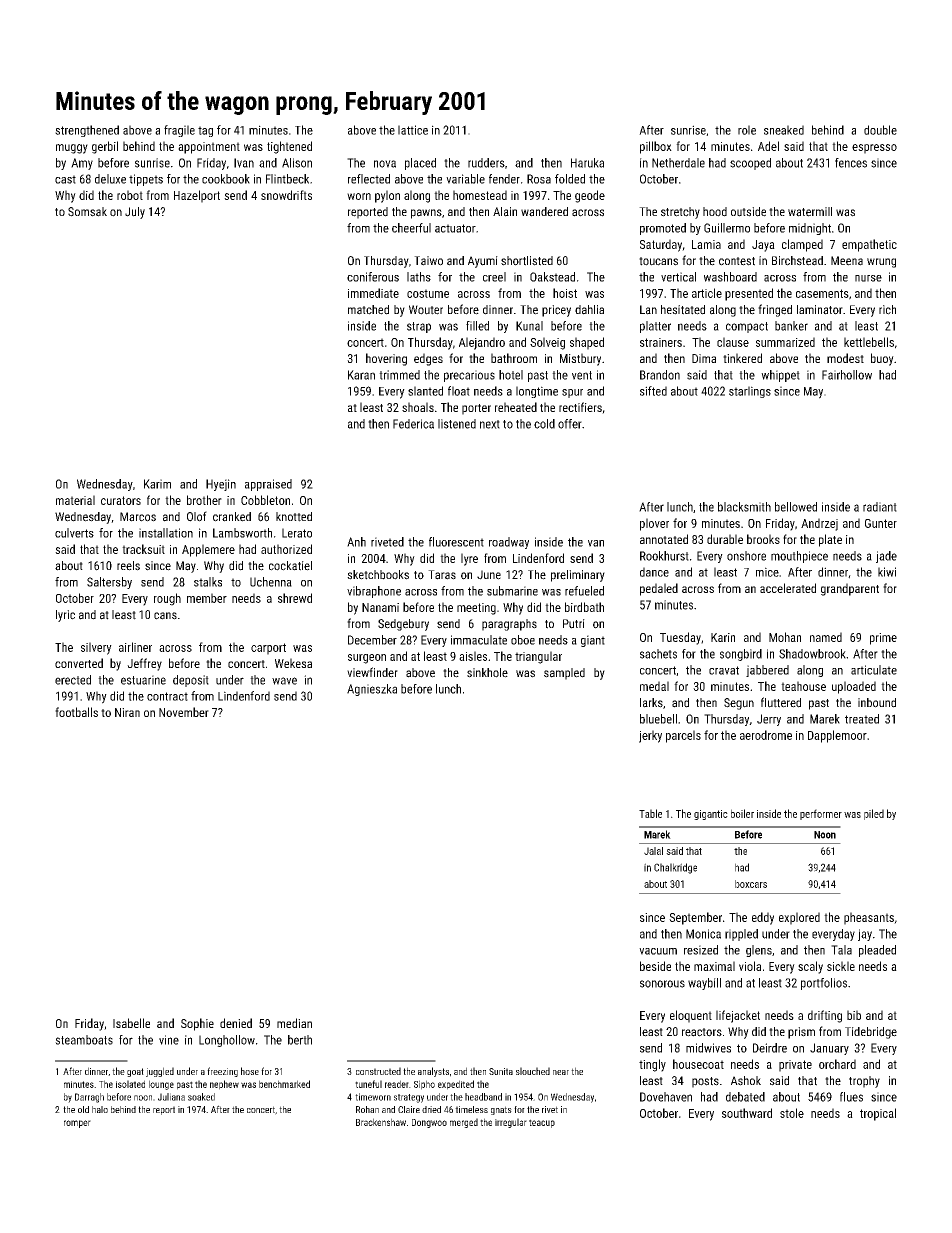  What do you see at coordinates (169, 1040) in the image?
I see `vine` at bounding box center [169, 1040].
